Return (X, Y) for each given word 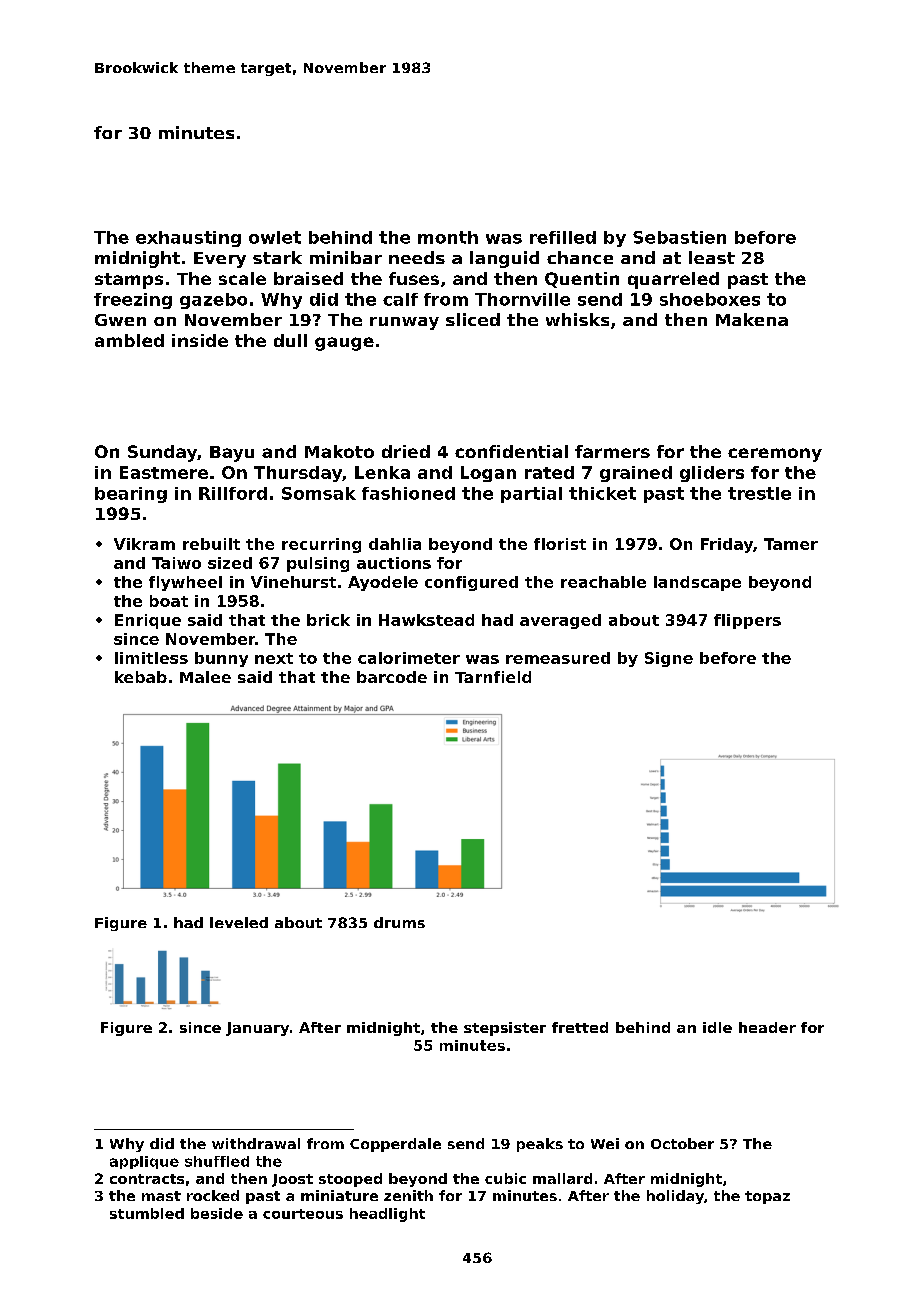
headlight (387, 1215)
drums (399, 922)
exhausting (188, 239)
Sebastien (679, 237)
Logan (488, 474)
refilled (563, 237)
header (767, 1027)
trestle (759, 493)
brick (328, 620)
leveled (239, 922)
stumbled (147, 1213)
